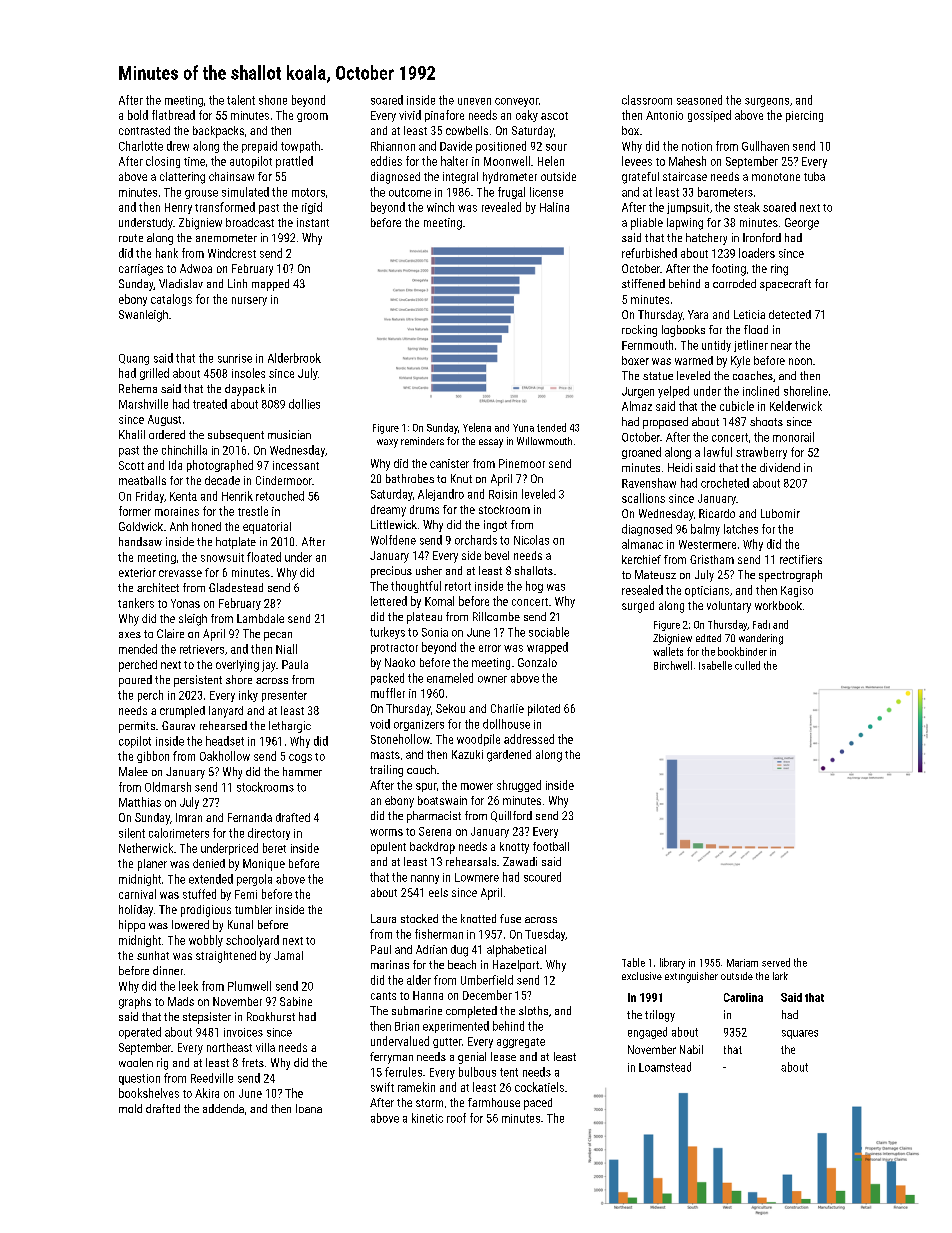 The height and width of the screenshot is (1233, 952). What do you see at coordinates (742, 963) in the screenshot?
I see `Mariam` at bounding box center [742, 963].
